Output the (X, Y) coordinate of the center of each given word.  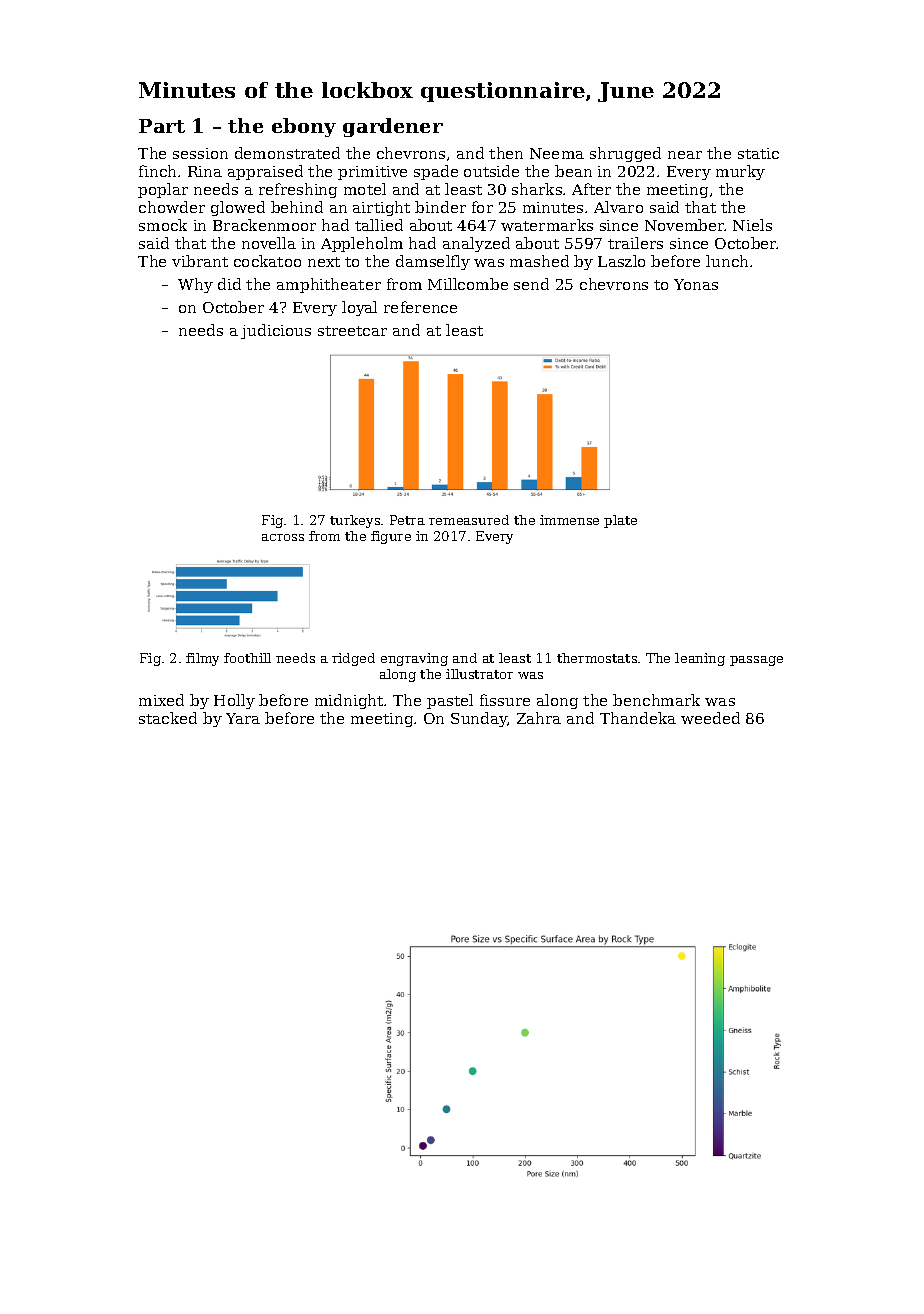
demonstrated (287, 153)
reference (420, 307)
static (758, 153)
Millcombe (468, 284)
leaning (700, 659)
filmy (202, 659)
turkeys (355, 521)
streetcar (352, 331)
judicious (276, 331)
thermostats (597, 658)
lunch (727, 261)
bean (573, 171)
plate (620, 521)
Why (195, 285)
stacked (168, 718)
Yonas (696, 284)
